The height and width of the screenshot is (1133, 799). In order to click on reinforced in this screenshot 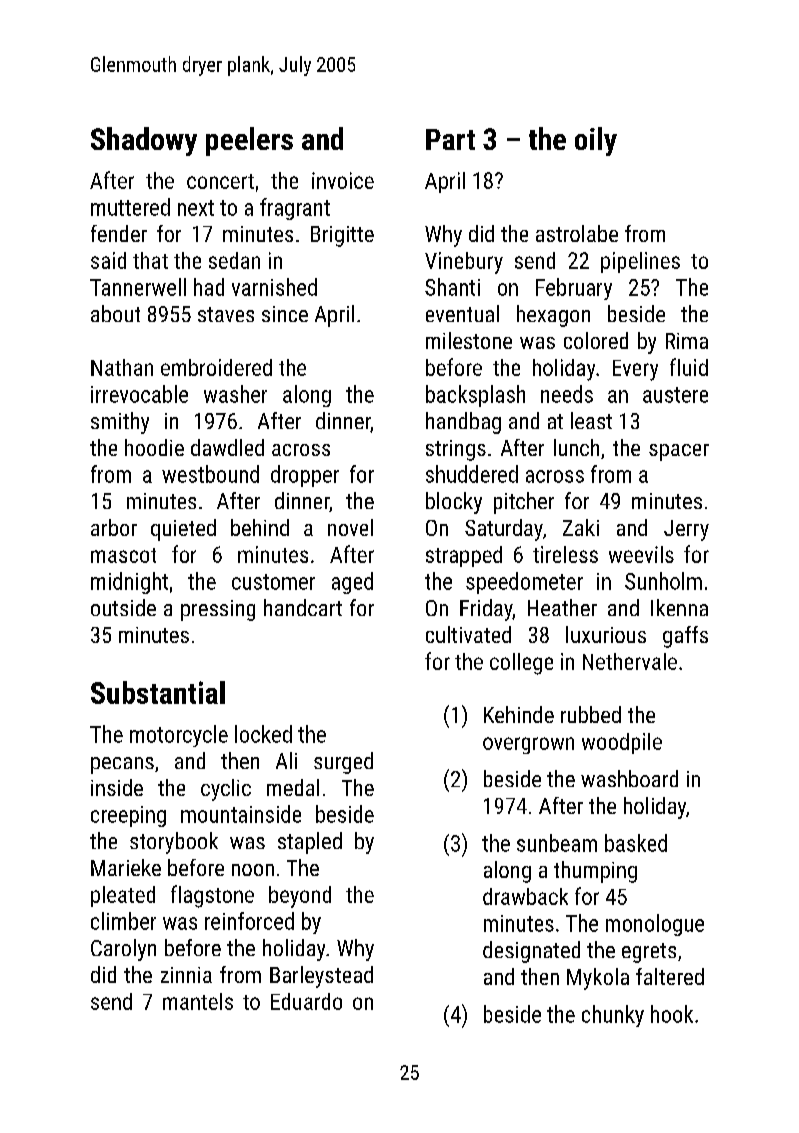, I will do `click(249, 921)`.
